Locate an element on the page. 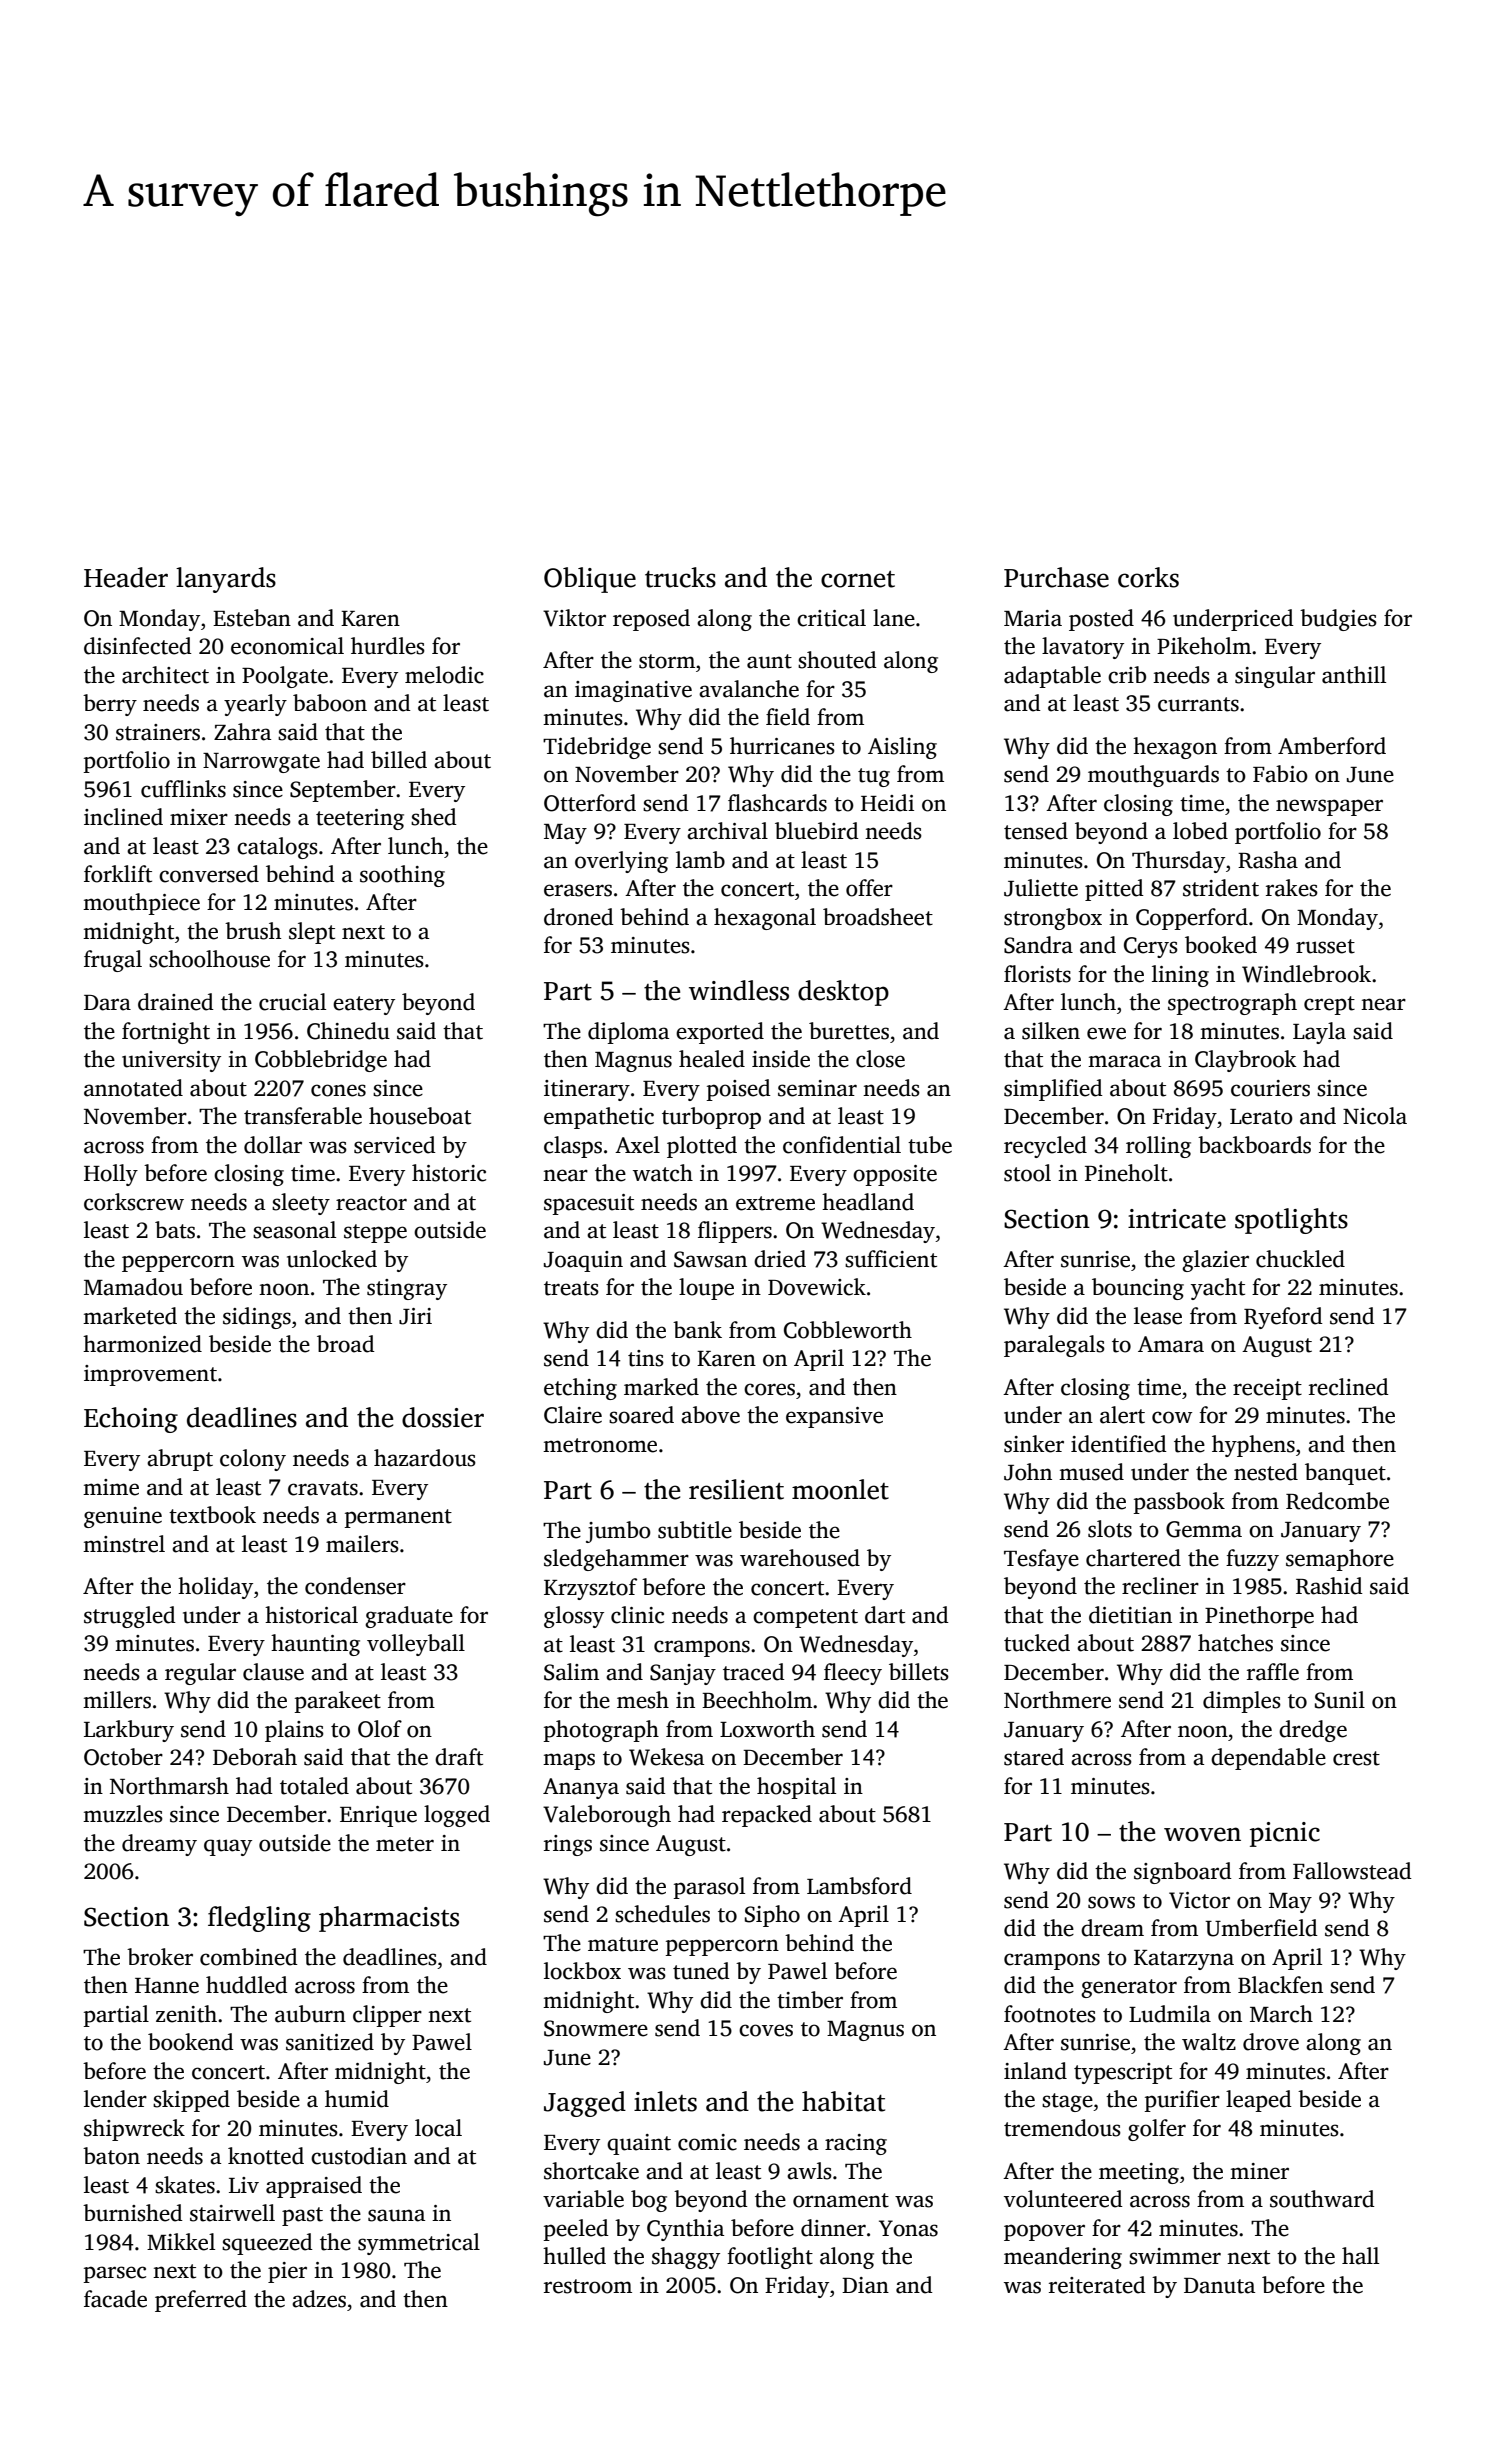 The width and height of the image is (1496, 2464). Mikkel is located at coordinates (181, 2242).
